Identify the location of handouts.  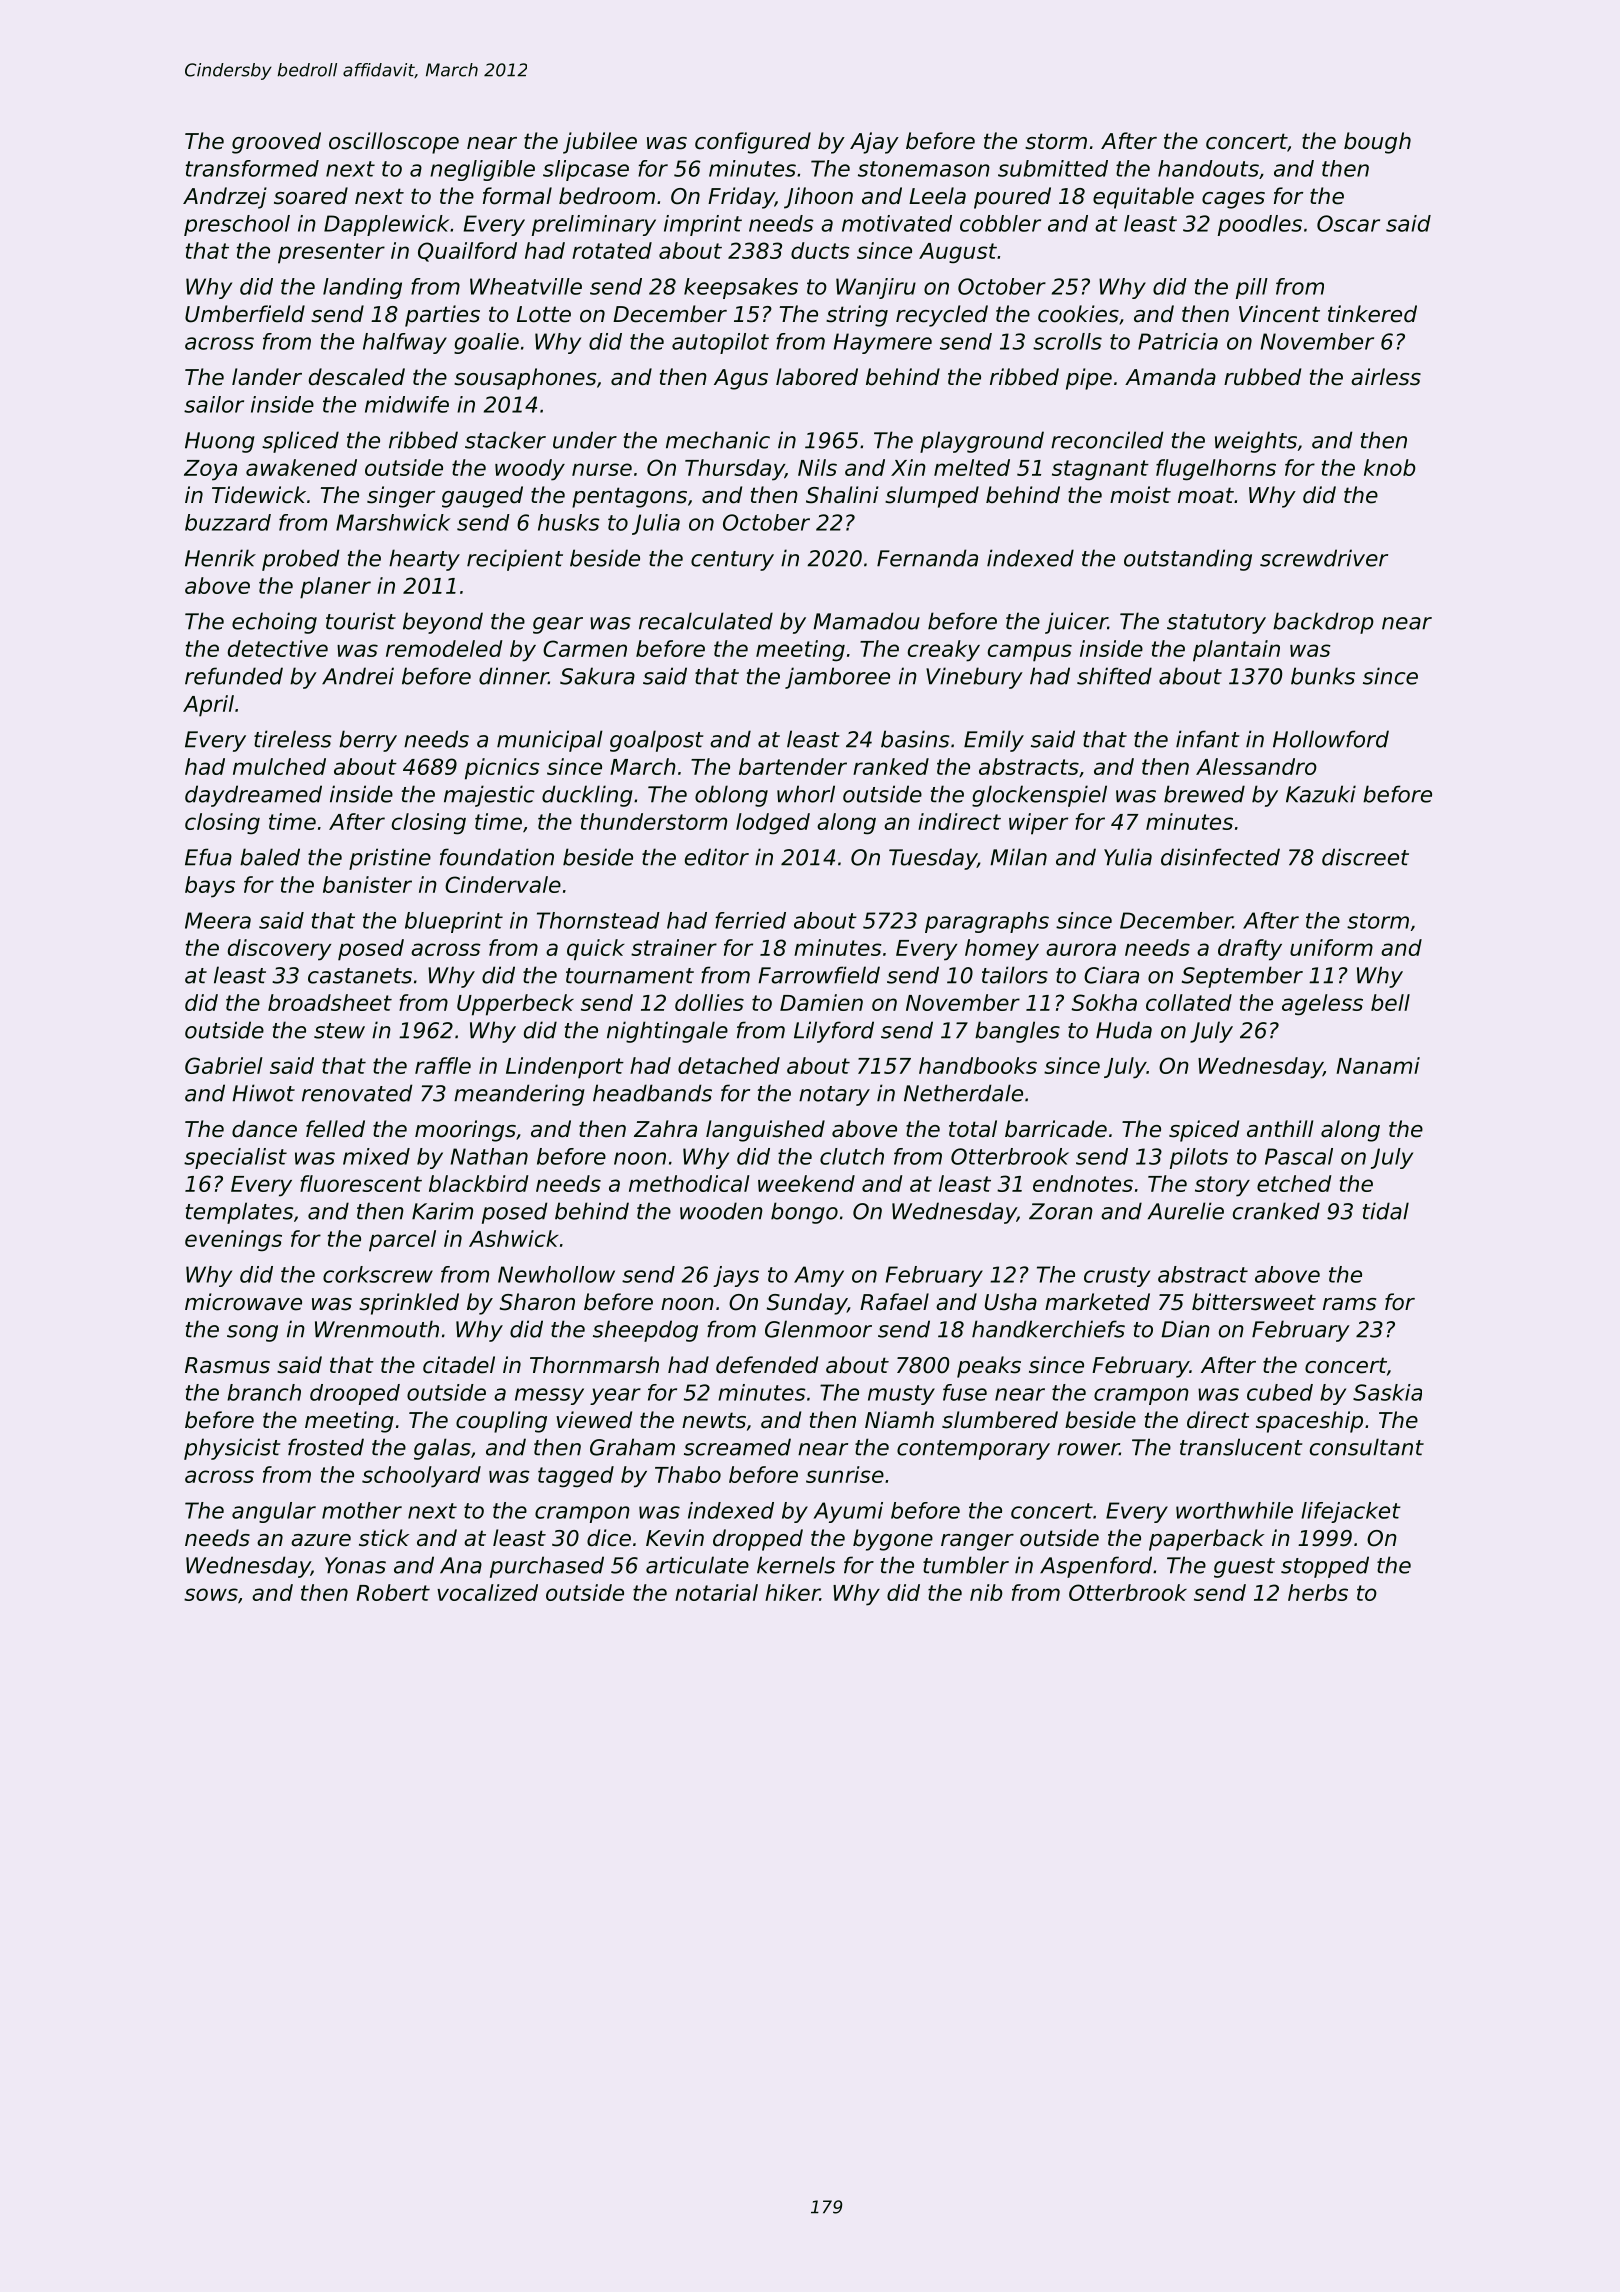
(1208, 168).
